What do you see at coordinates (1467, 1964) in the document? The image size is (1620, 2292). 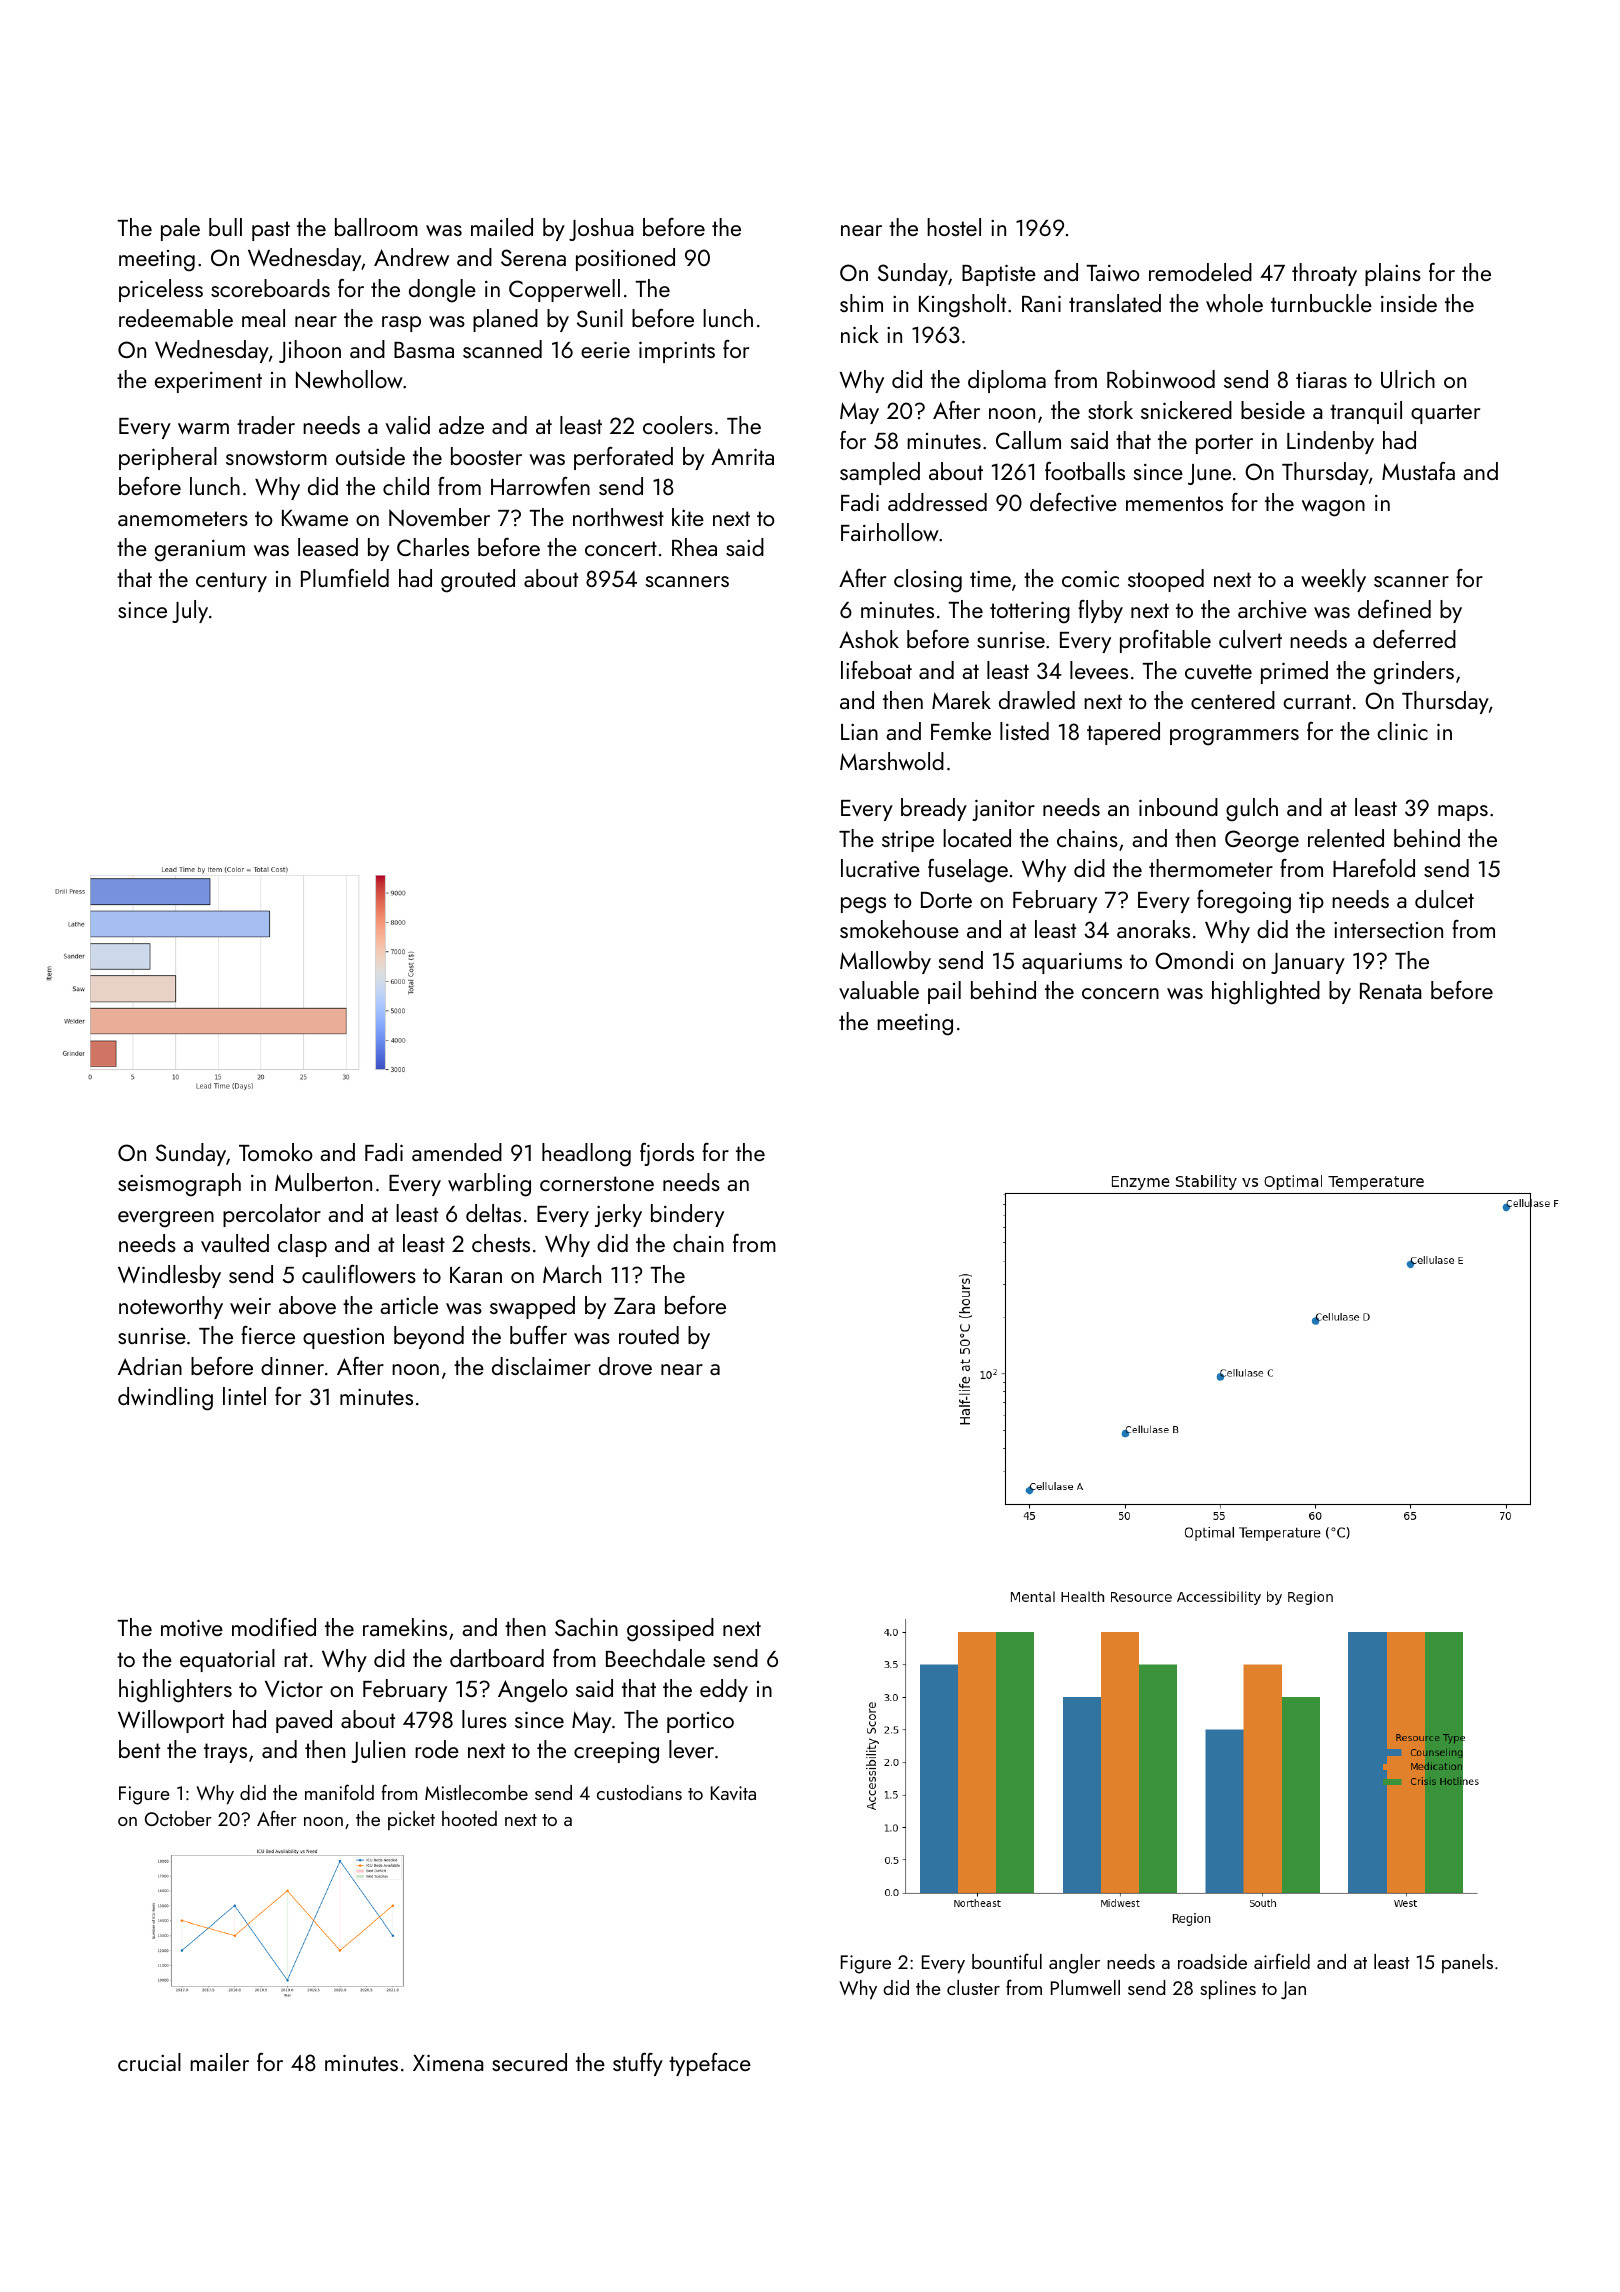 I see `panels` at bounding box center [1467, 1964].
